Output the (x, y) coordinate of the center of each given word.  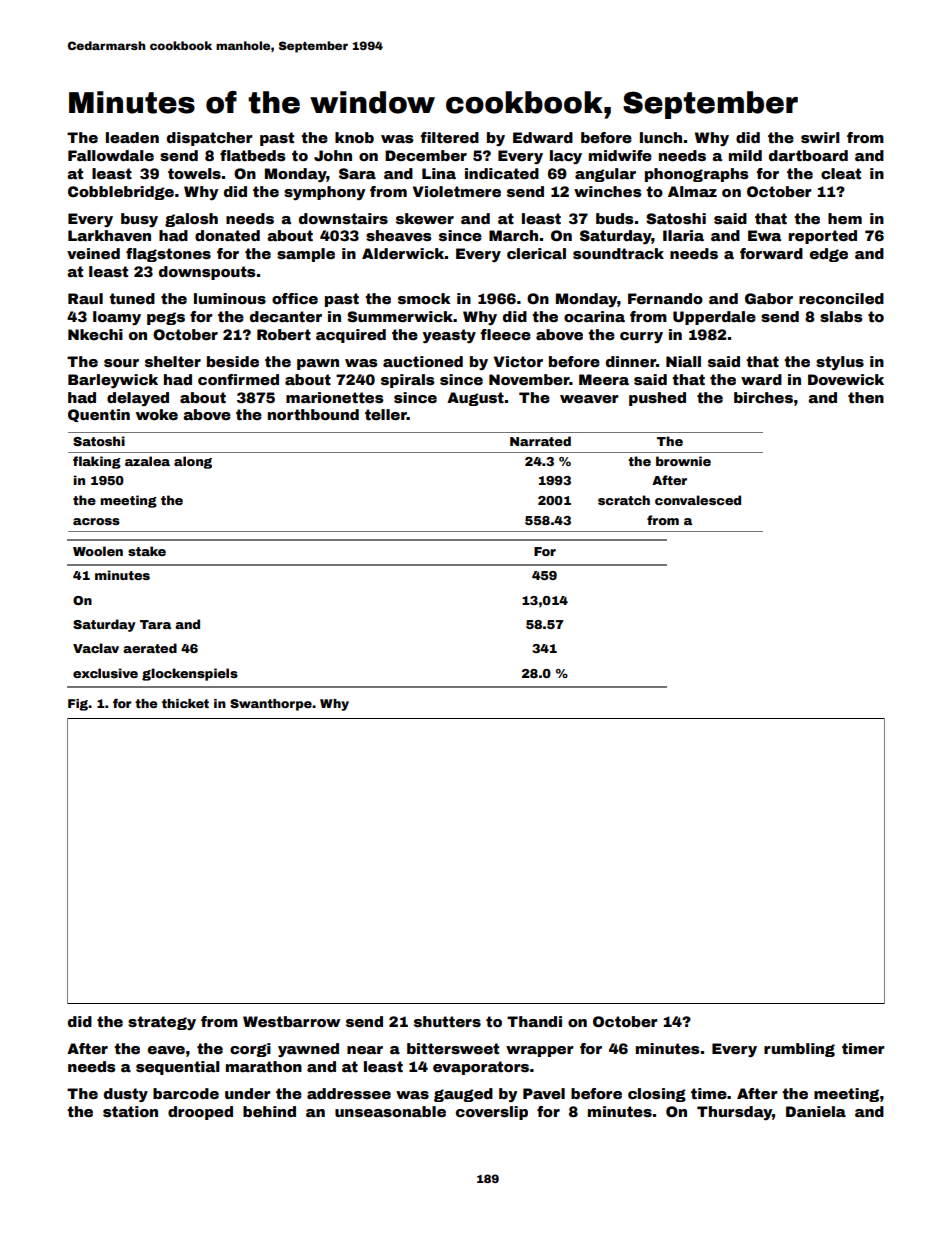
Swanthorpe (271, 705)
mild (745, 155)
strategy (162, 1023)
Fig (78, 705)
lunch (661, 137)
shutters (447, 1021)
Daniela (816, 1111)
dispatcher (210, 139)
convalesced (698, 500)
